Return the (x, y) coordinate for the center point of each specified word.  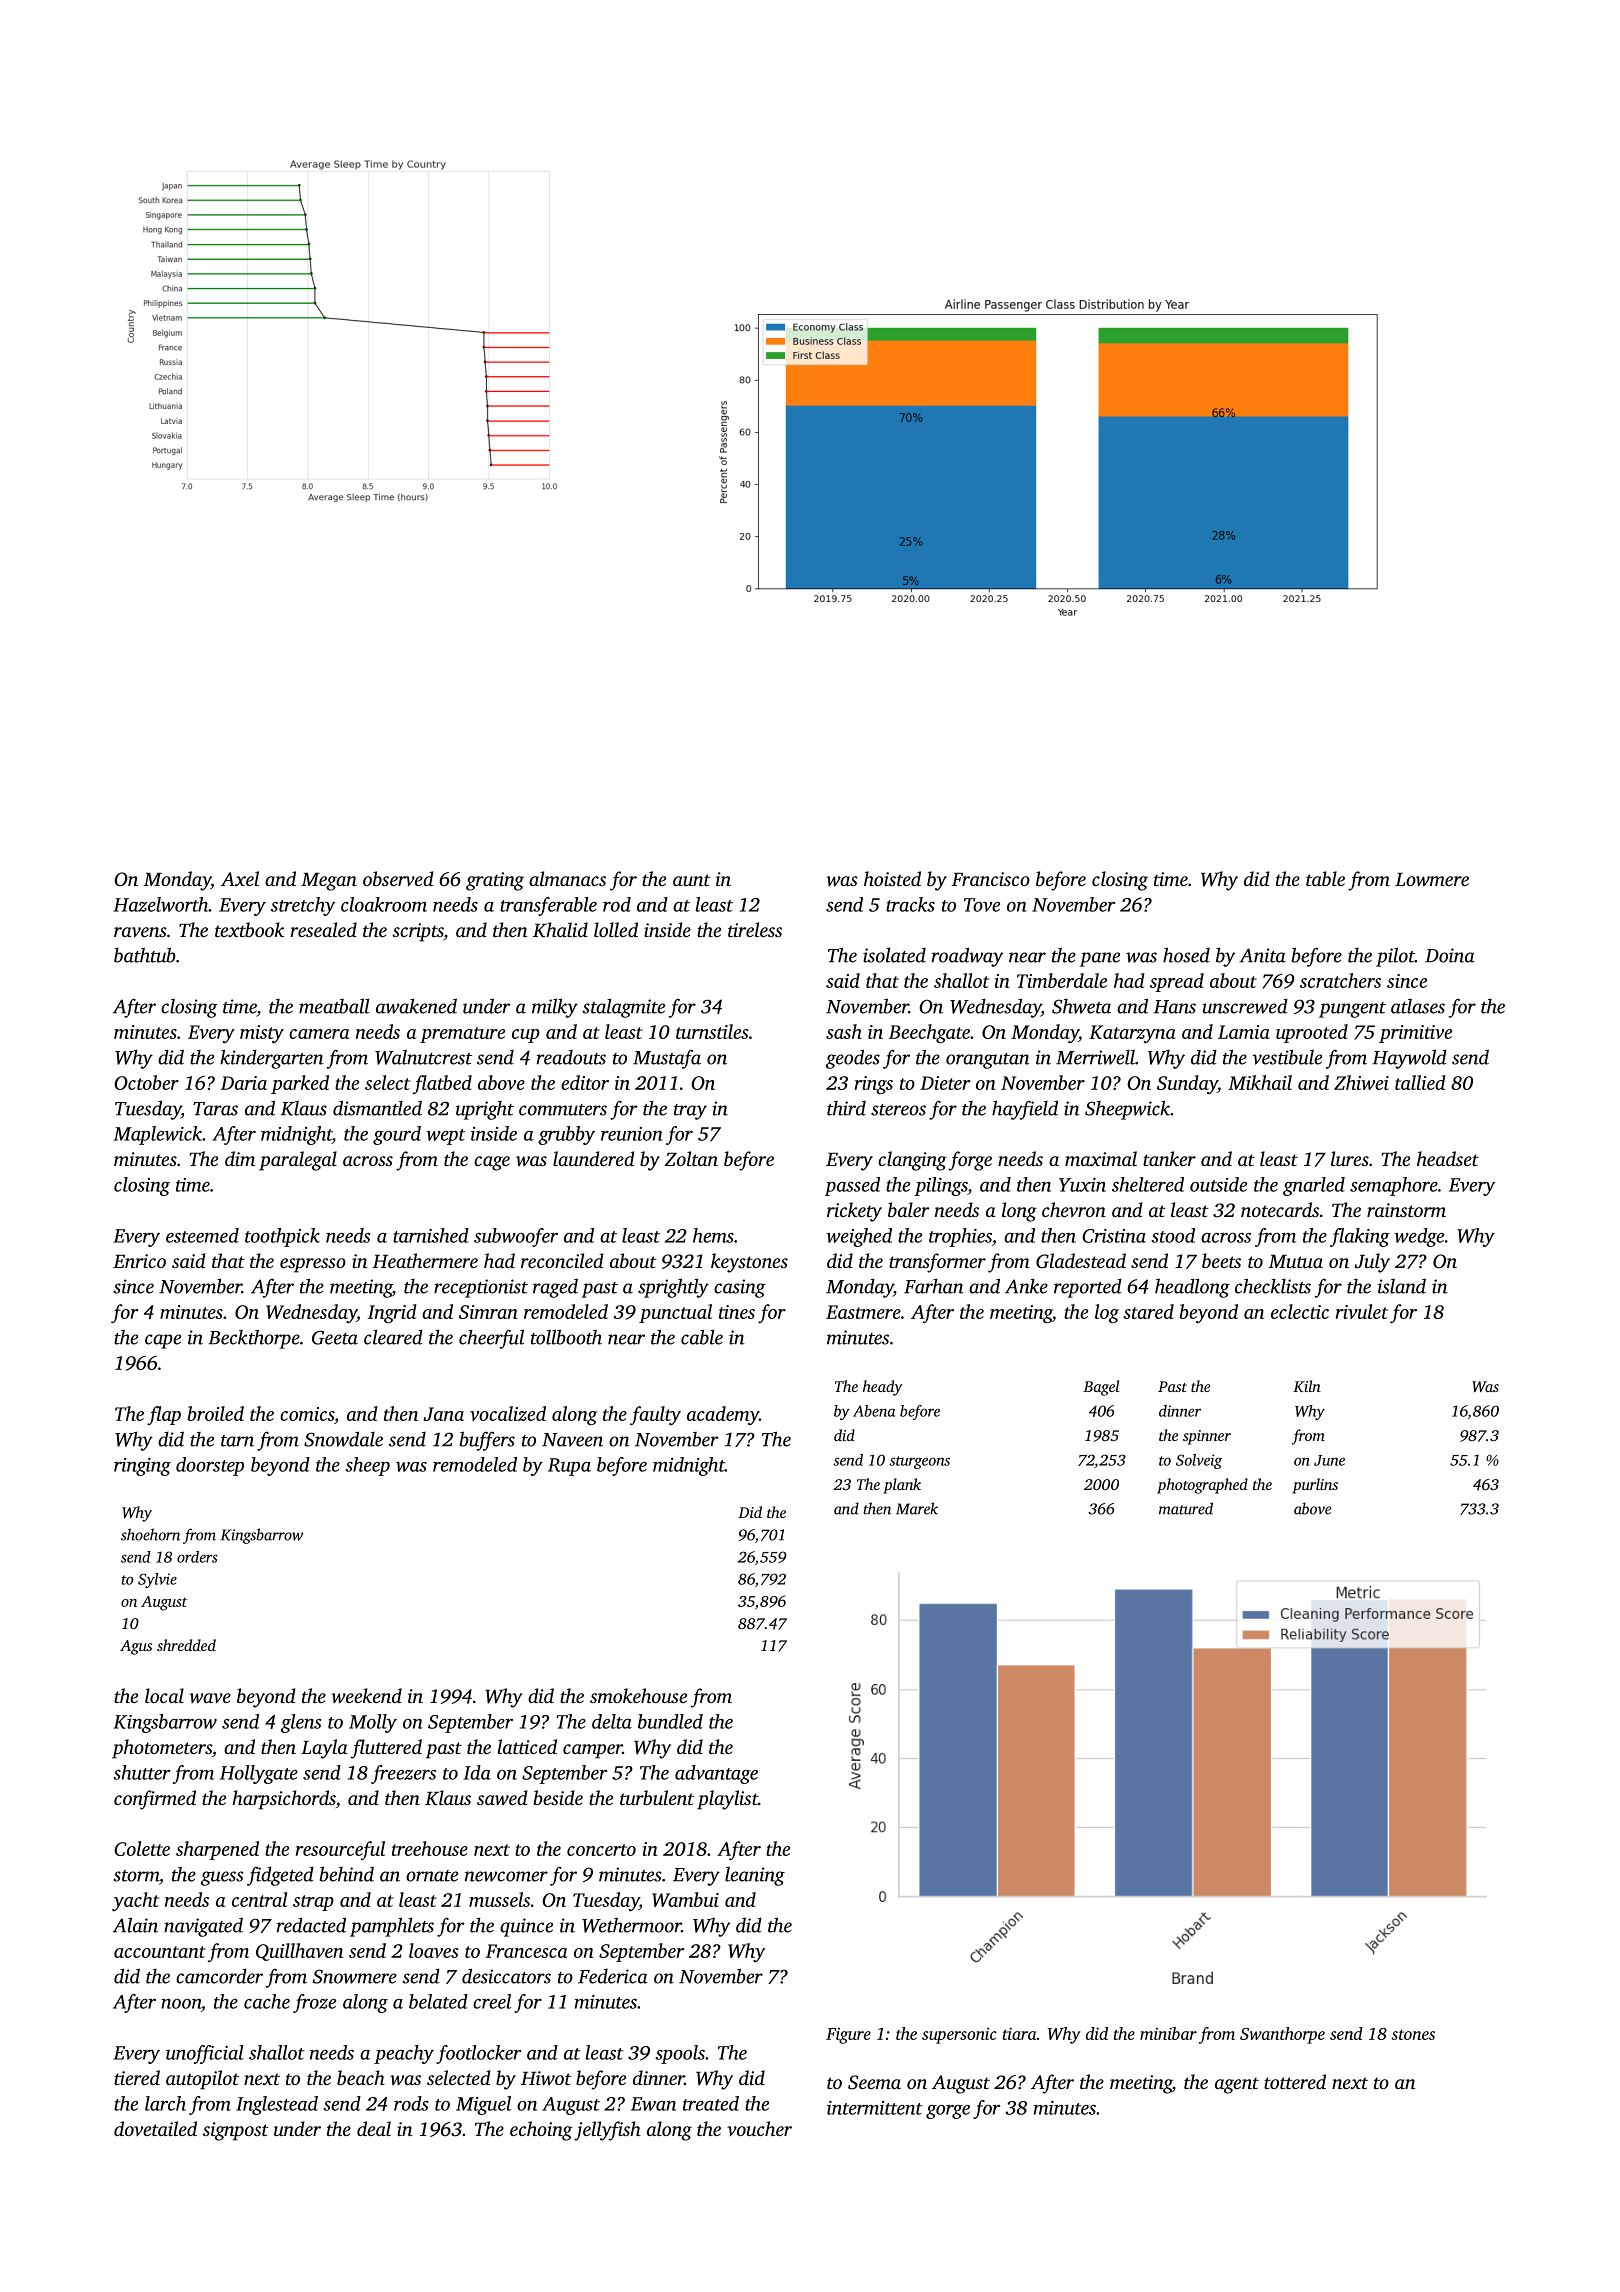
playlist (727, 1800)
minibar (1168, 2033)
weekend (367, 1695)
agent (1237, 2085)
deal (374, 2128)
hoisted (892, 878)
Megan (329, 882)
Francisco (991, 879)
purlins (1315, 1486)
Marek (917, 1508)
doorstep (210, 1466)
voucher (759, 2128)
